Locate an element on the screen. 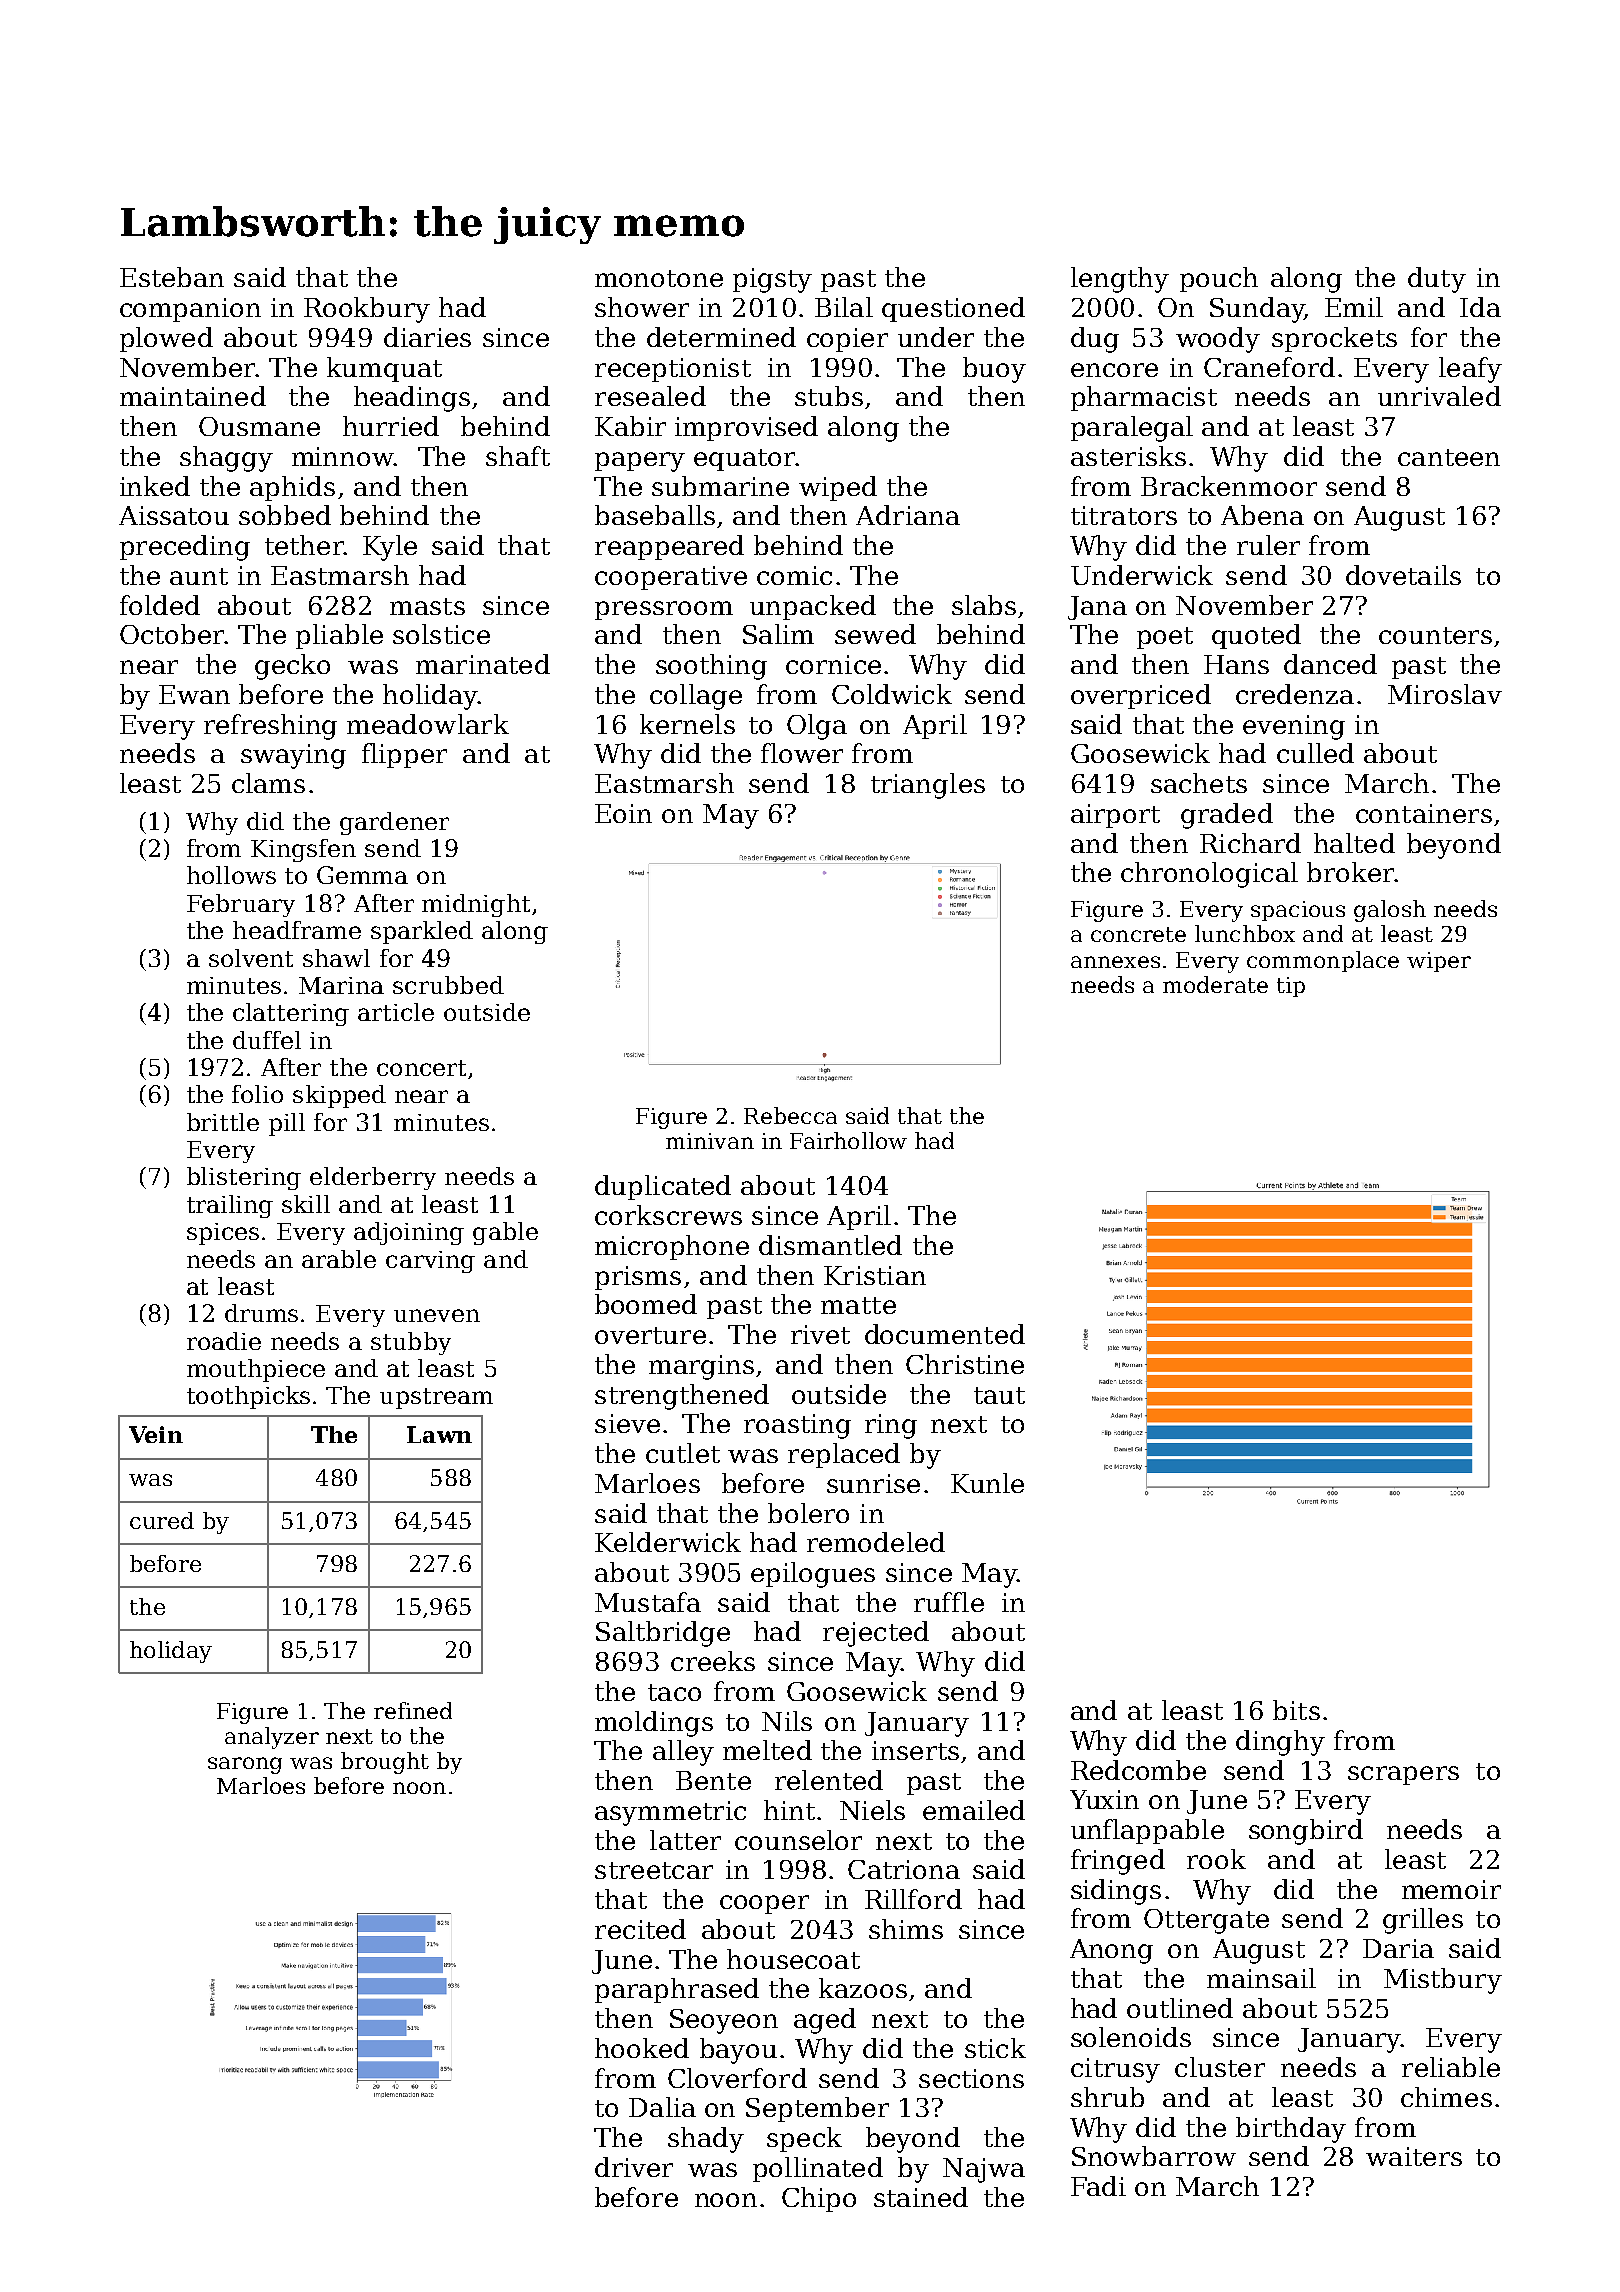  kumquat is located at coordinates (384, 369).
